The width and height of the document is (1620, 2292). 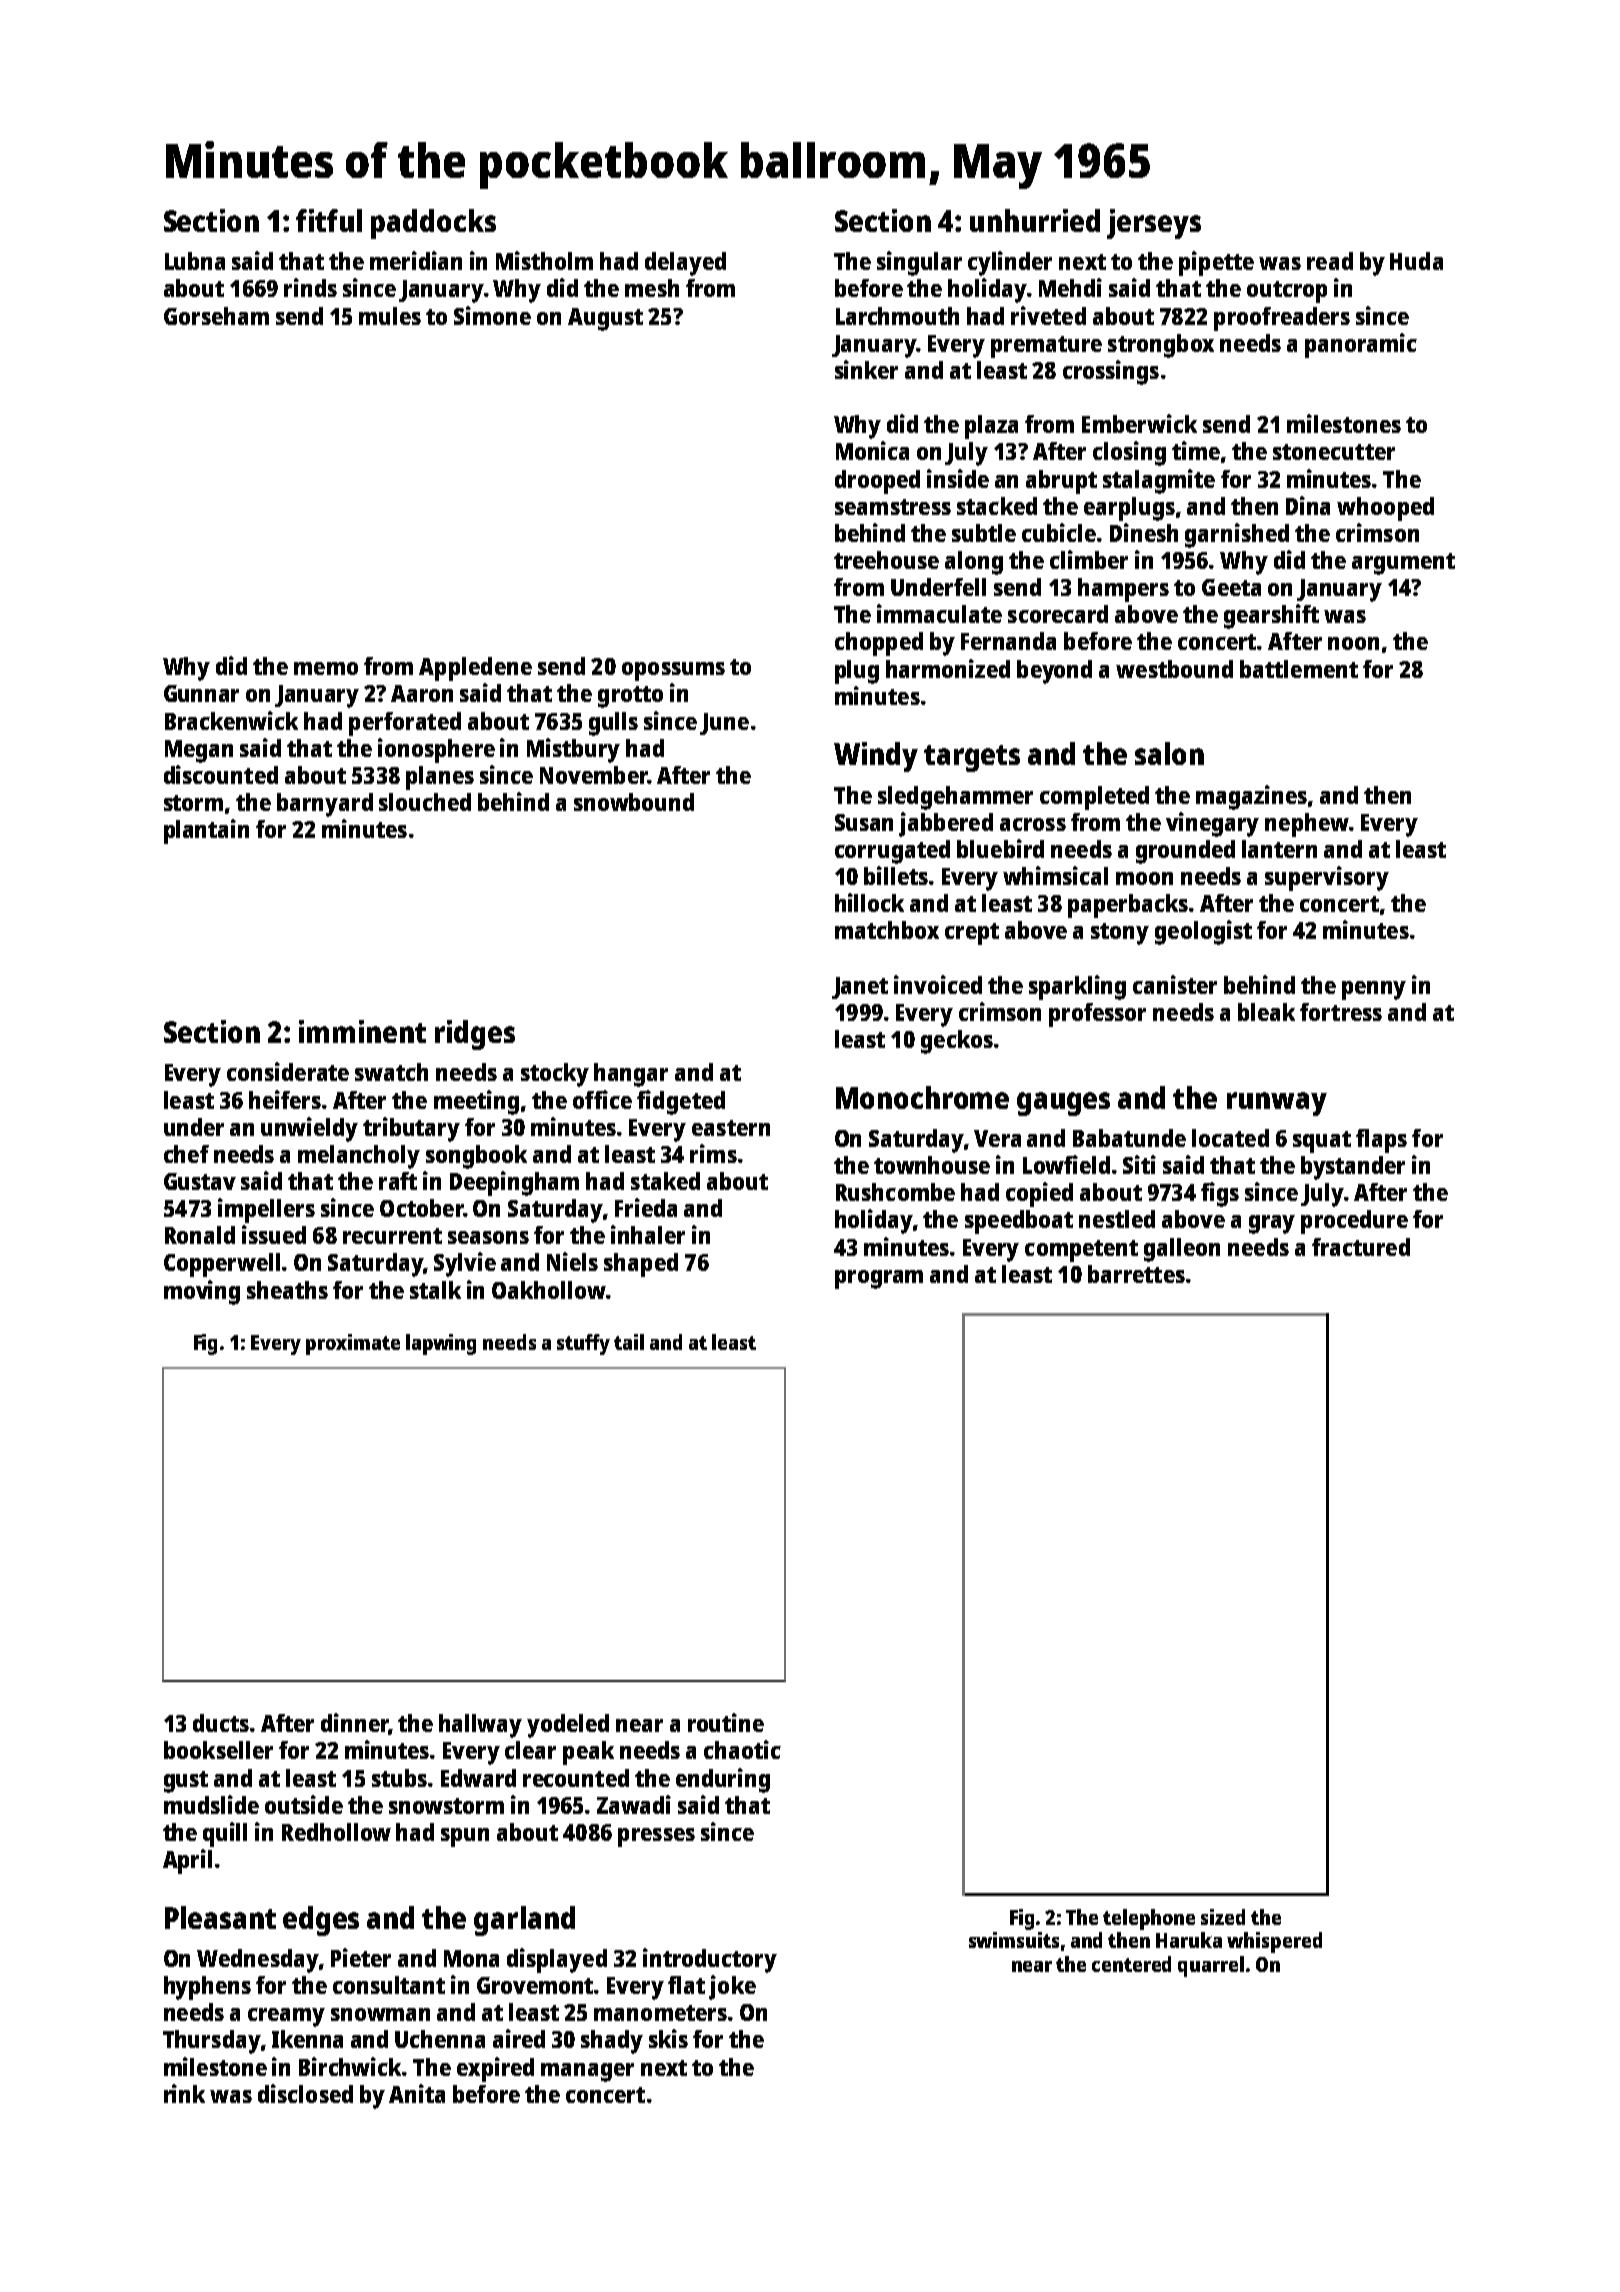 I want to click on competent, so click(x=1081, y=1251).
